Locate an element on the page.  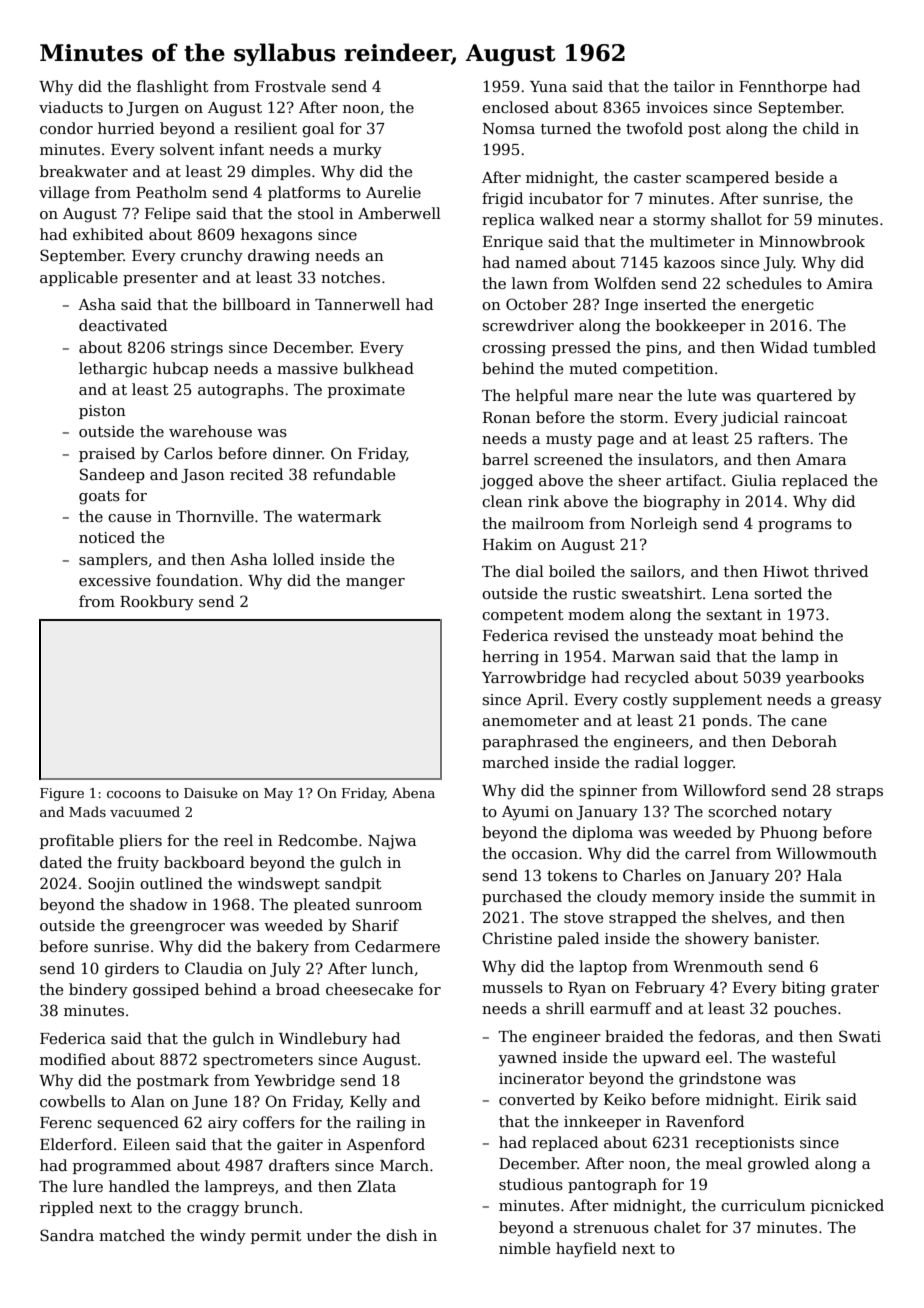
turned is located at coordinates (566, 128).
